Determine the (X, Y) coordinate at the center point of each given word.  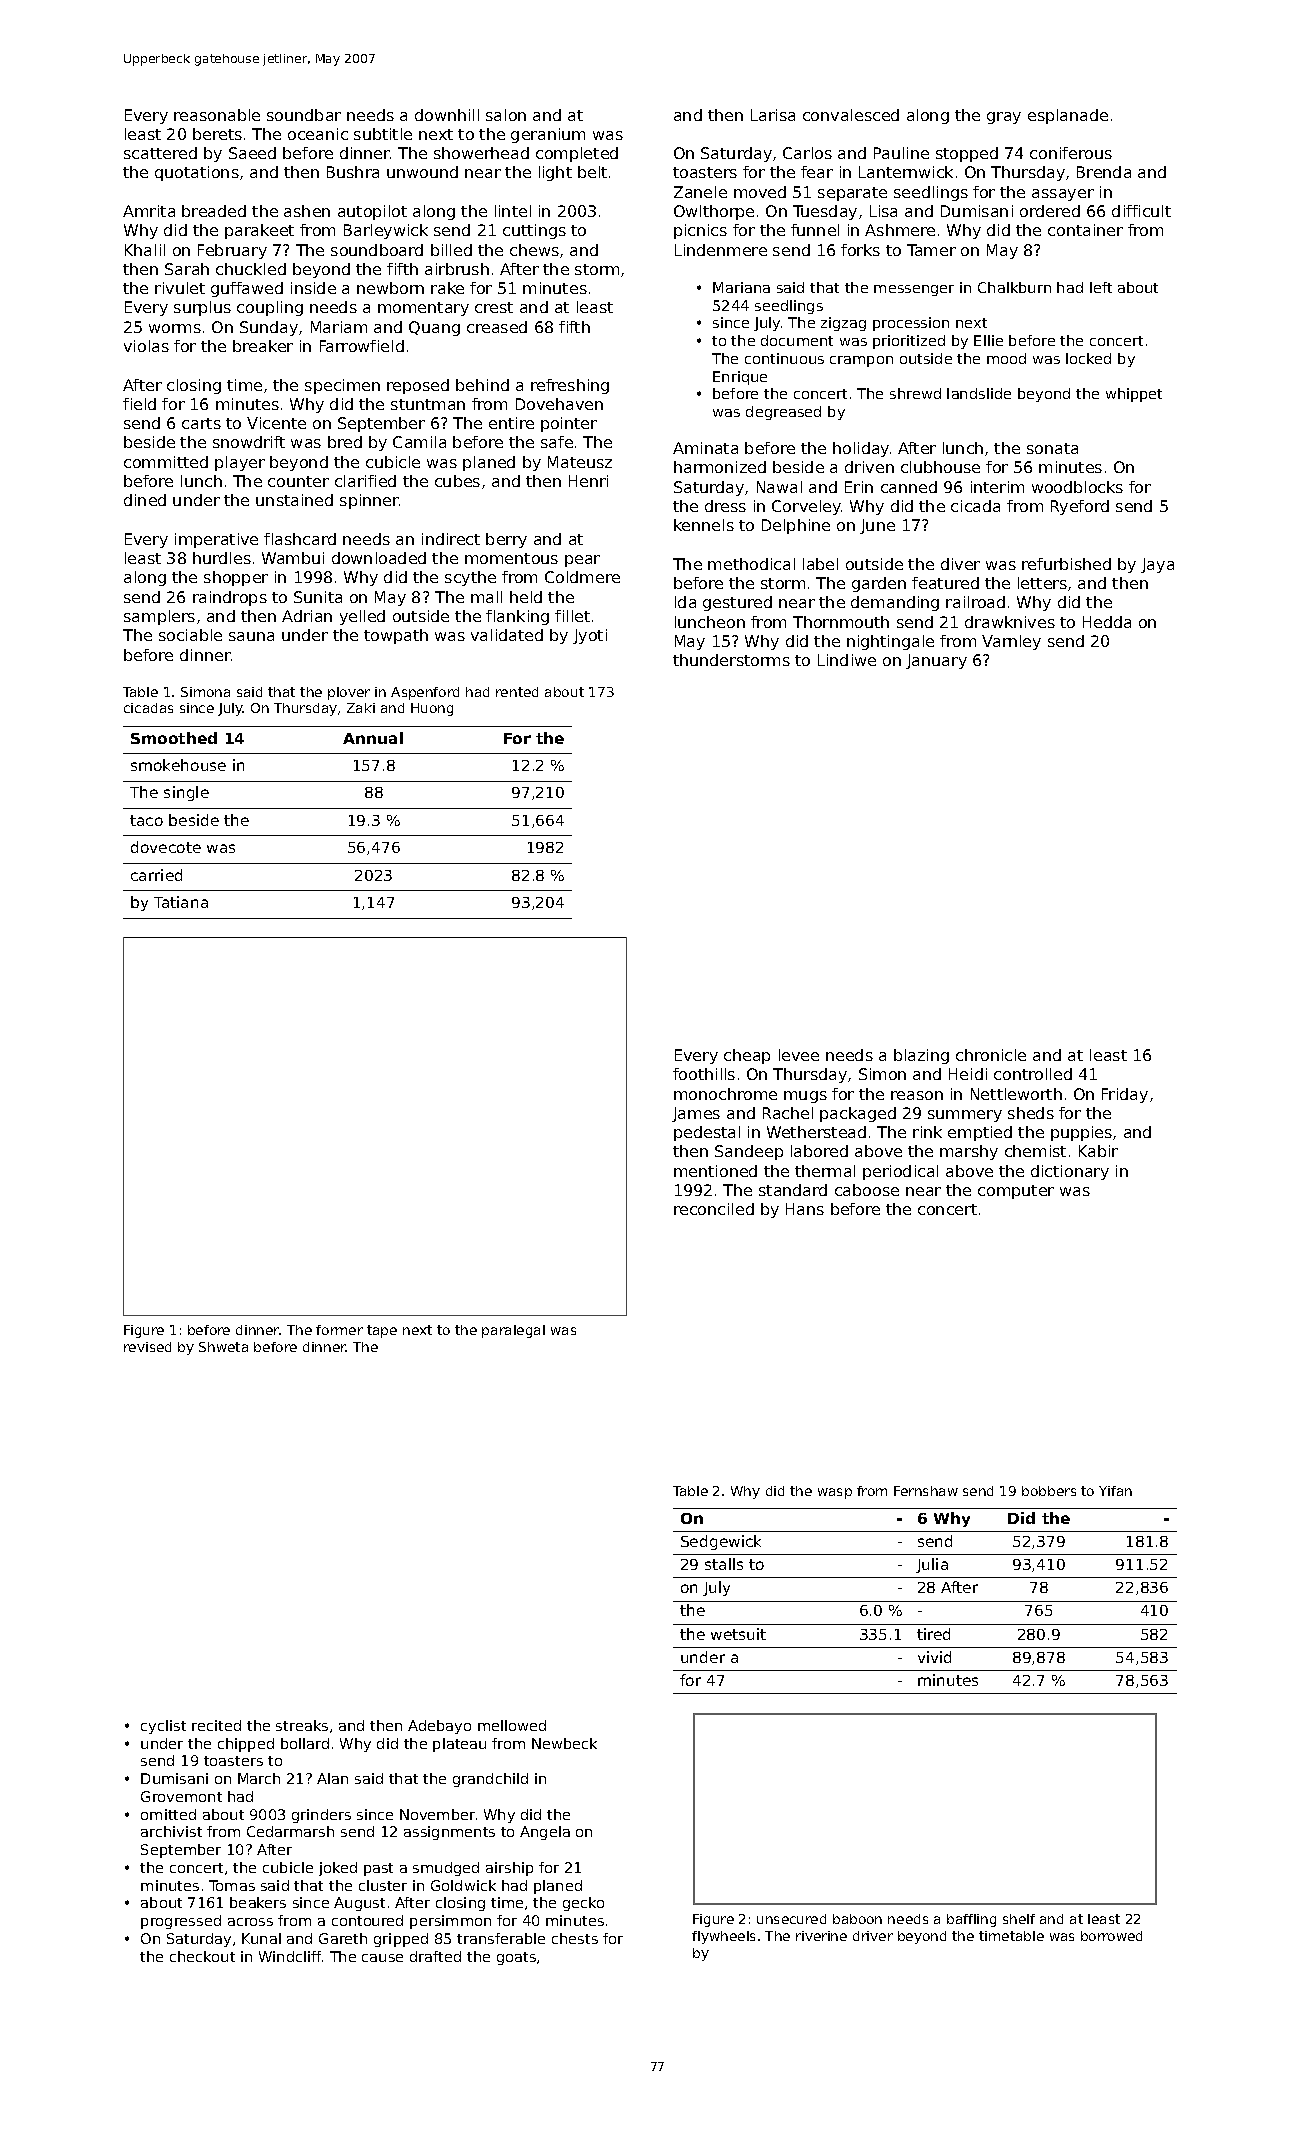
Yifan (1115, 1491)
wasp (835, 1493)
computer (1016, 1192)
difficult (1141, 211)
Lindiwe (847, 660)
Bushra (353, 172)
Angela (545, 1833)
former (339, 1330)
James (696, 1114)
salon (506, 115)
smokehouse (178, 765)
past (378, 1869)
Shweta (223, 1347)
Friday (1125, 1095)
